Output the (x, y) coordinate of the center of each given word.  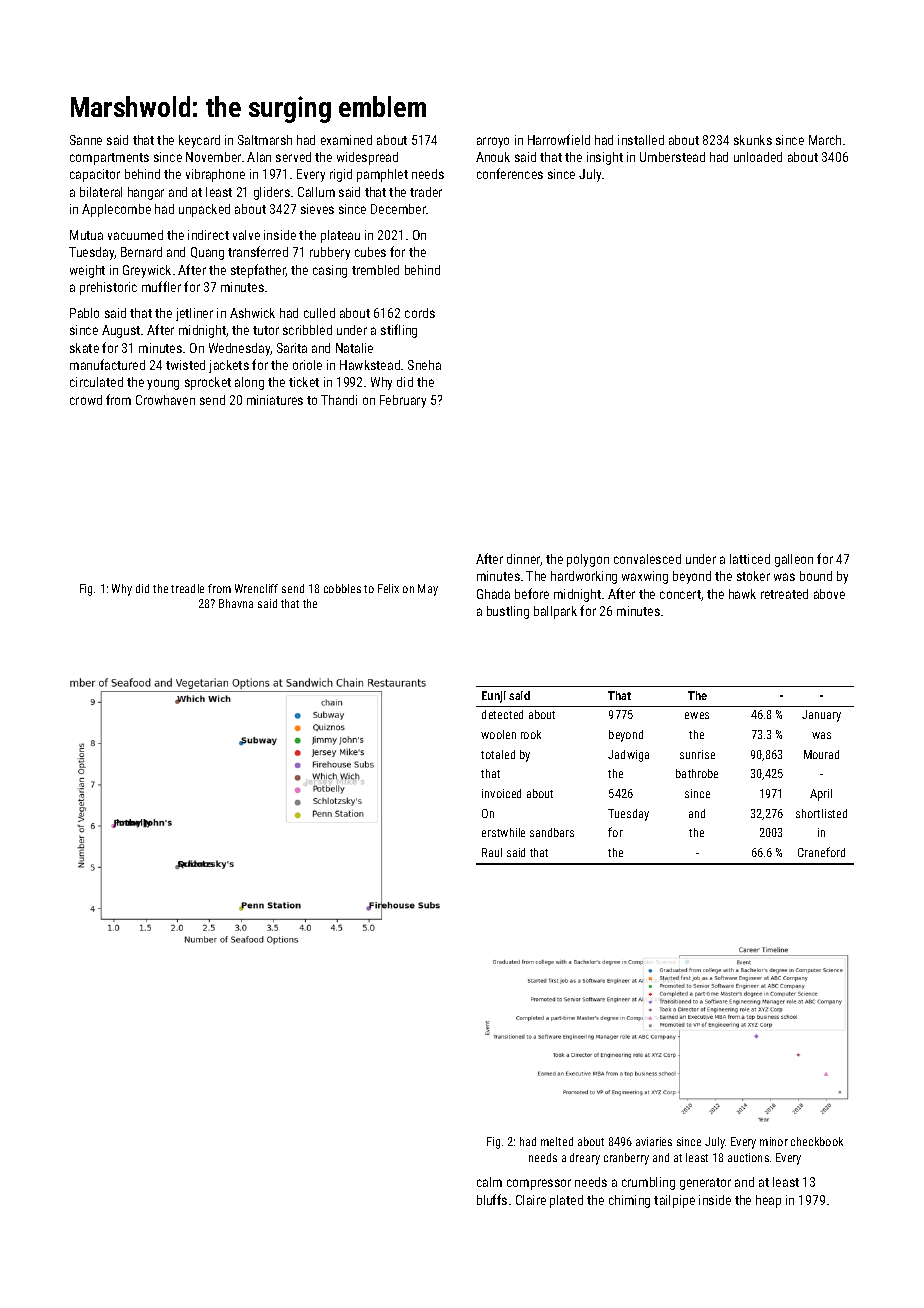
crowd (86, 400)
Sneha (424, 365)
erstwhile (503, 832)
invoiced (501, 793)
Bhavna (236, 603)
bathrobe (697, 773)
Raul (492, 852)
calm (489, 1182)
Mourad (821, 754)
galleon (794, 560)
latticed (750, 559)
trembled (375, 270)
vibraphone (215, 175)
